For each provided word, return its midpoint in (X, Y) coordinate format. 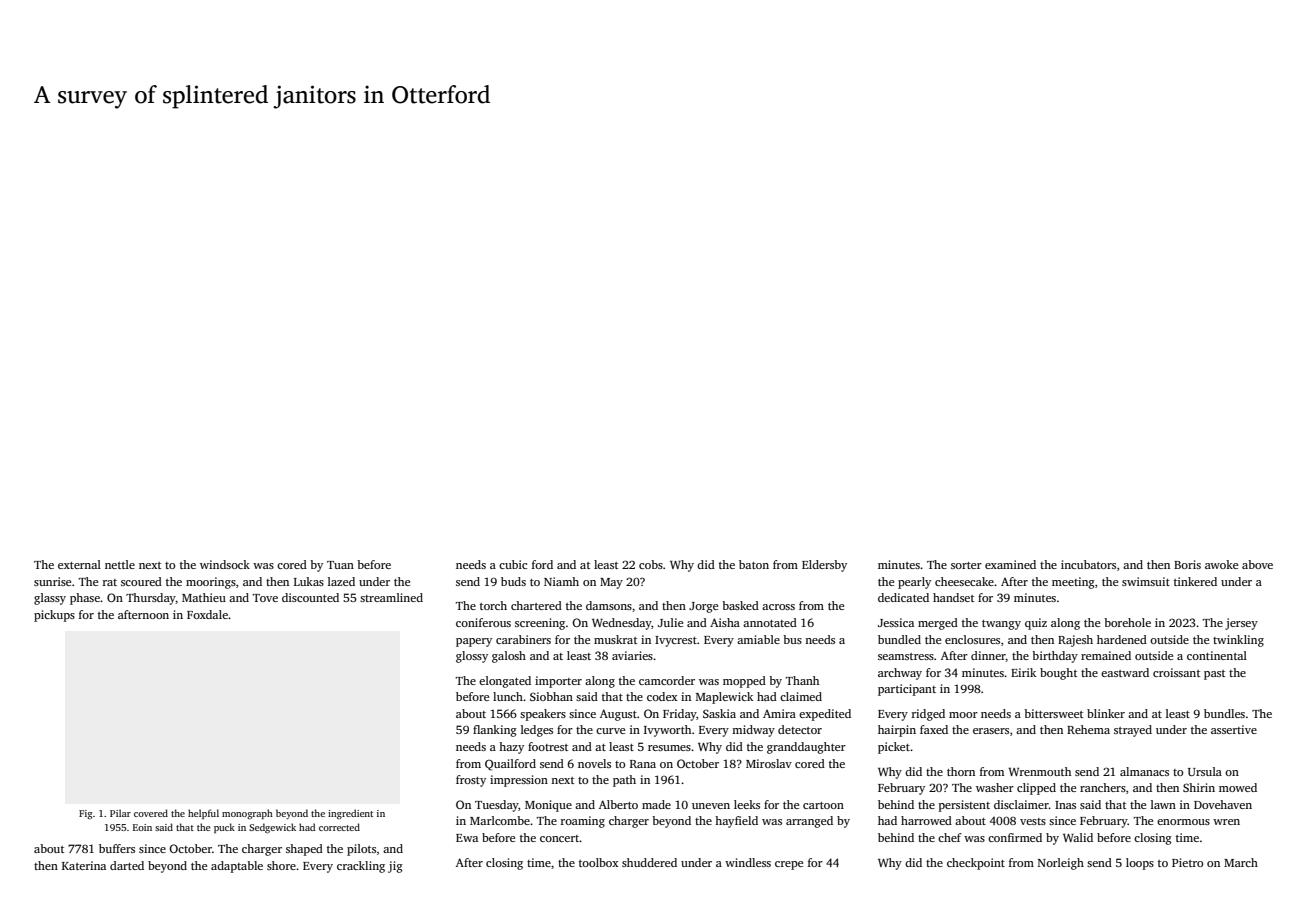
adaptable (237, 867)
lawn (1163, 804)
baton (754, 564)
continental (1217, 655)
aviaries (632, 655)
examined (1010, 564)
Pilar (120, 813)
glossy (472, 657)
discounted (310, 597)
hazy (511, 748)
